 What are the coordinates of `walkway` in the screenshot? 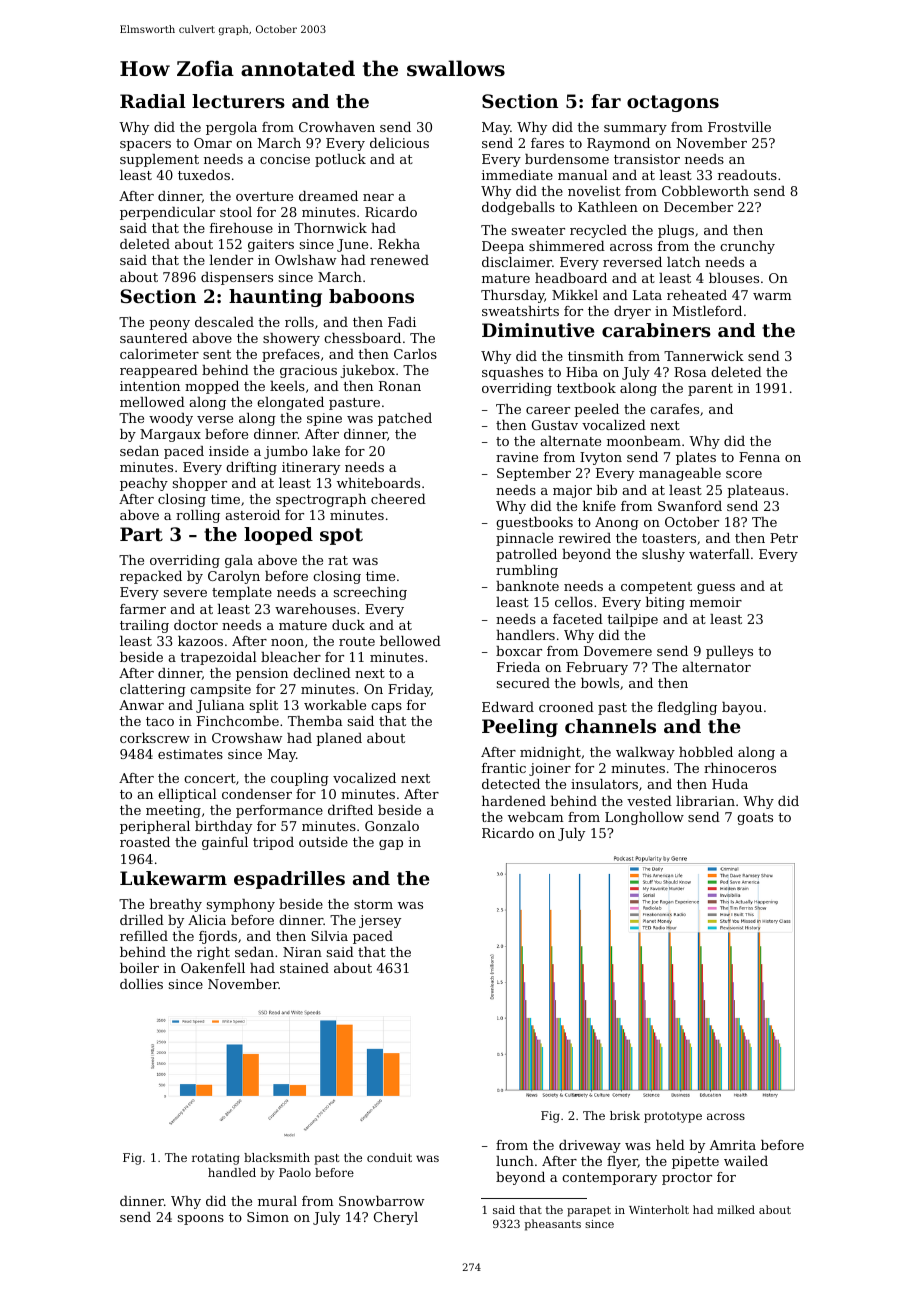 It's located at (645, 753).
